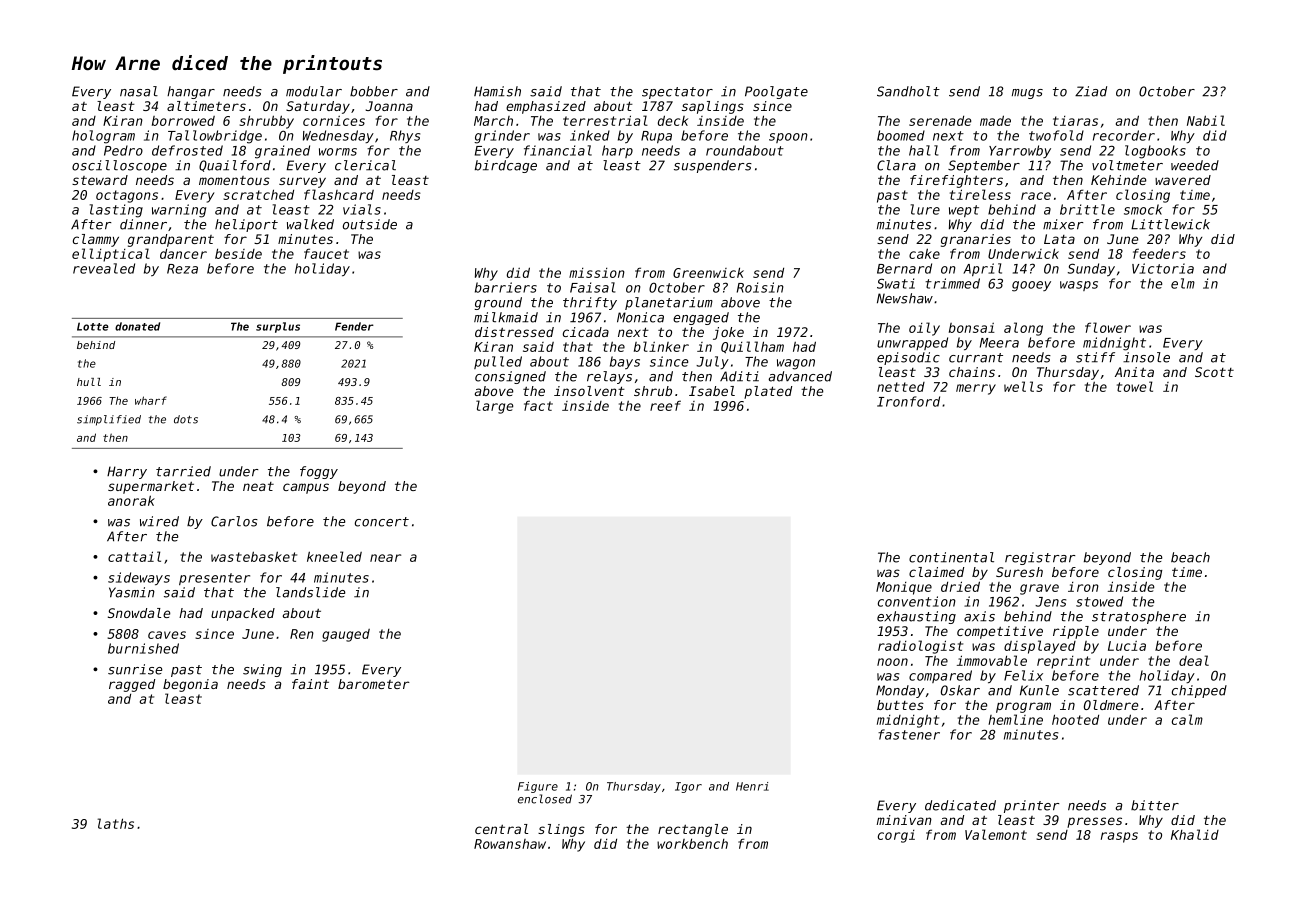  I want to click on wired, so click(159, 521).
